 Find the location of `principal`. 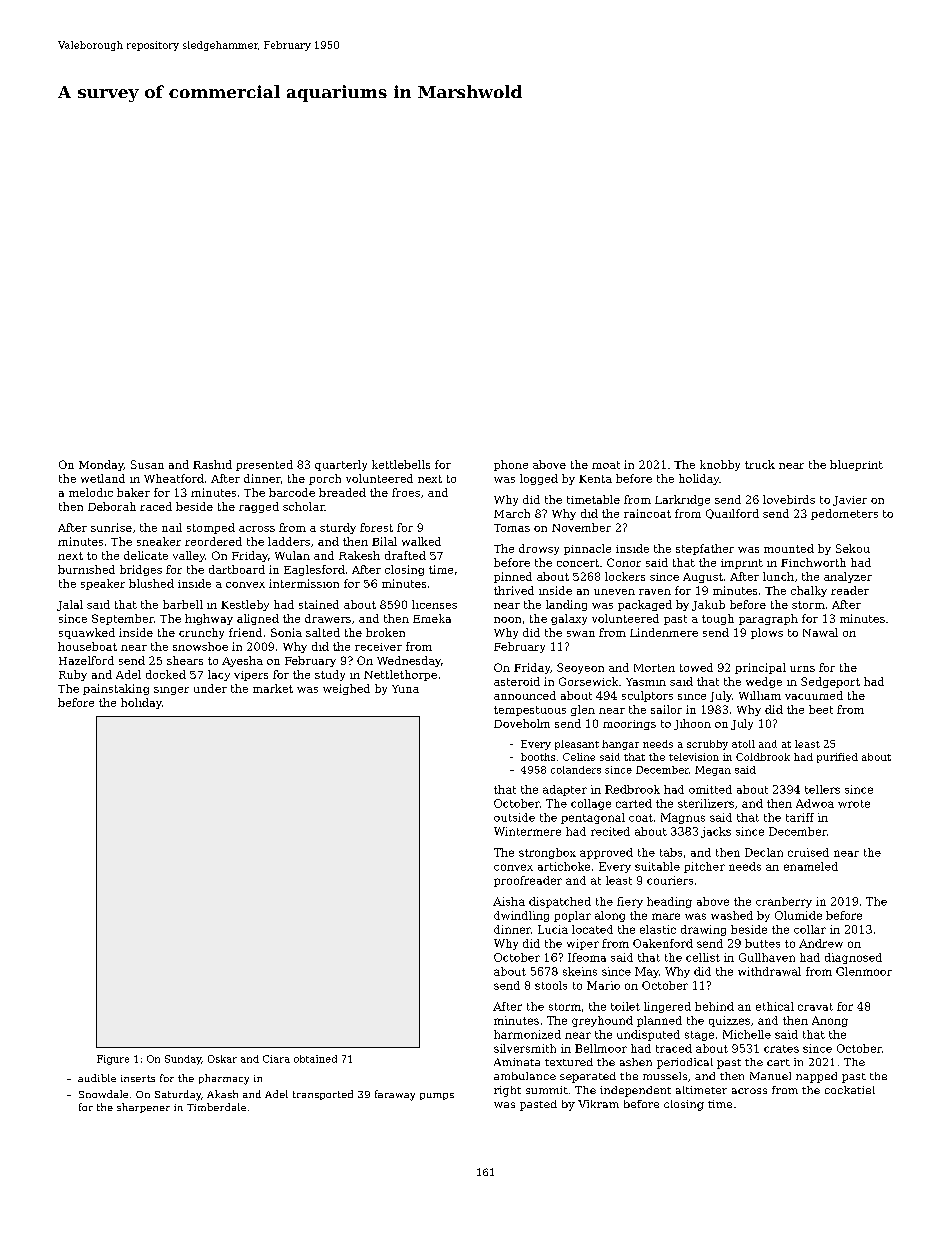

principal is located at coordinates (760, 668).
